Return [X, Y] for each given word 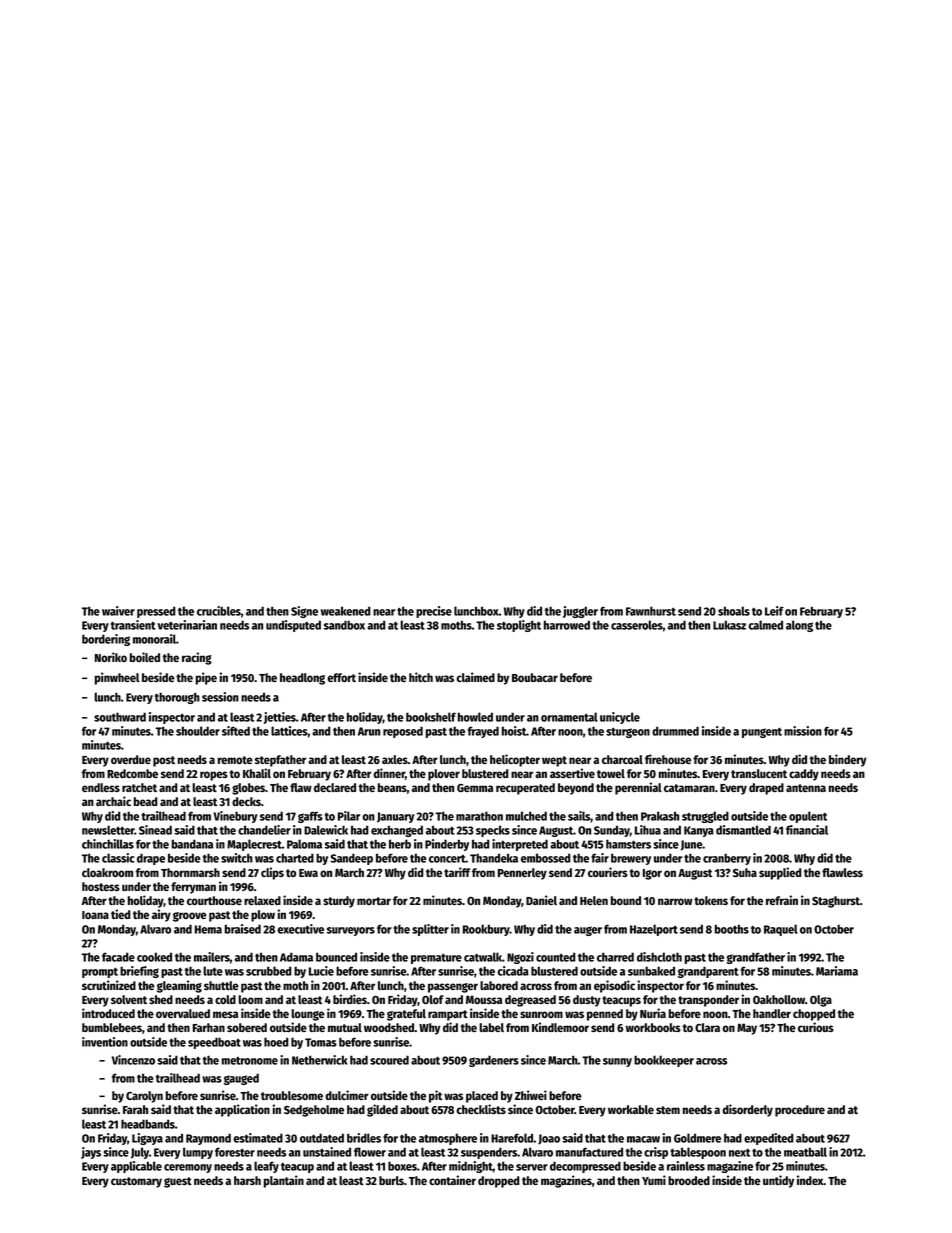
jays [91, 1153]
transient [133, 625]
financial [807, 830]
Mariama [837, 971]
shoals [734, 611]
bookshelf [431, 717]
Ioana [95, 915]
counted [556, 957]
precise [434, 612]
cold [225, 999]
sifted [236, 731]
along [799, 626]
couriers [608, 872]
